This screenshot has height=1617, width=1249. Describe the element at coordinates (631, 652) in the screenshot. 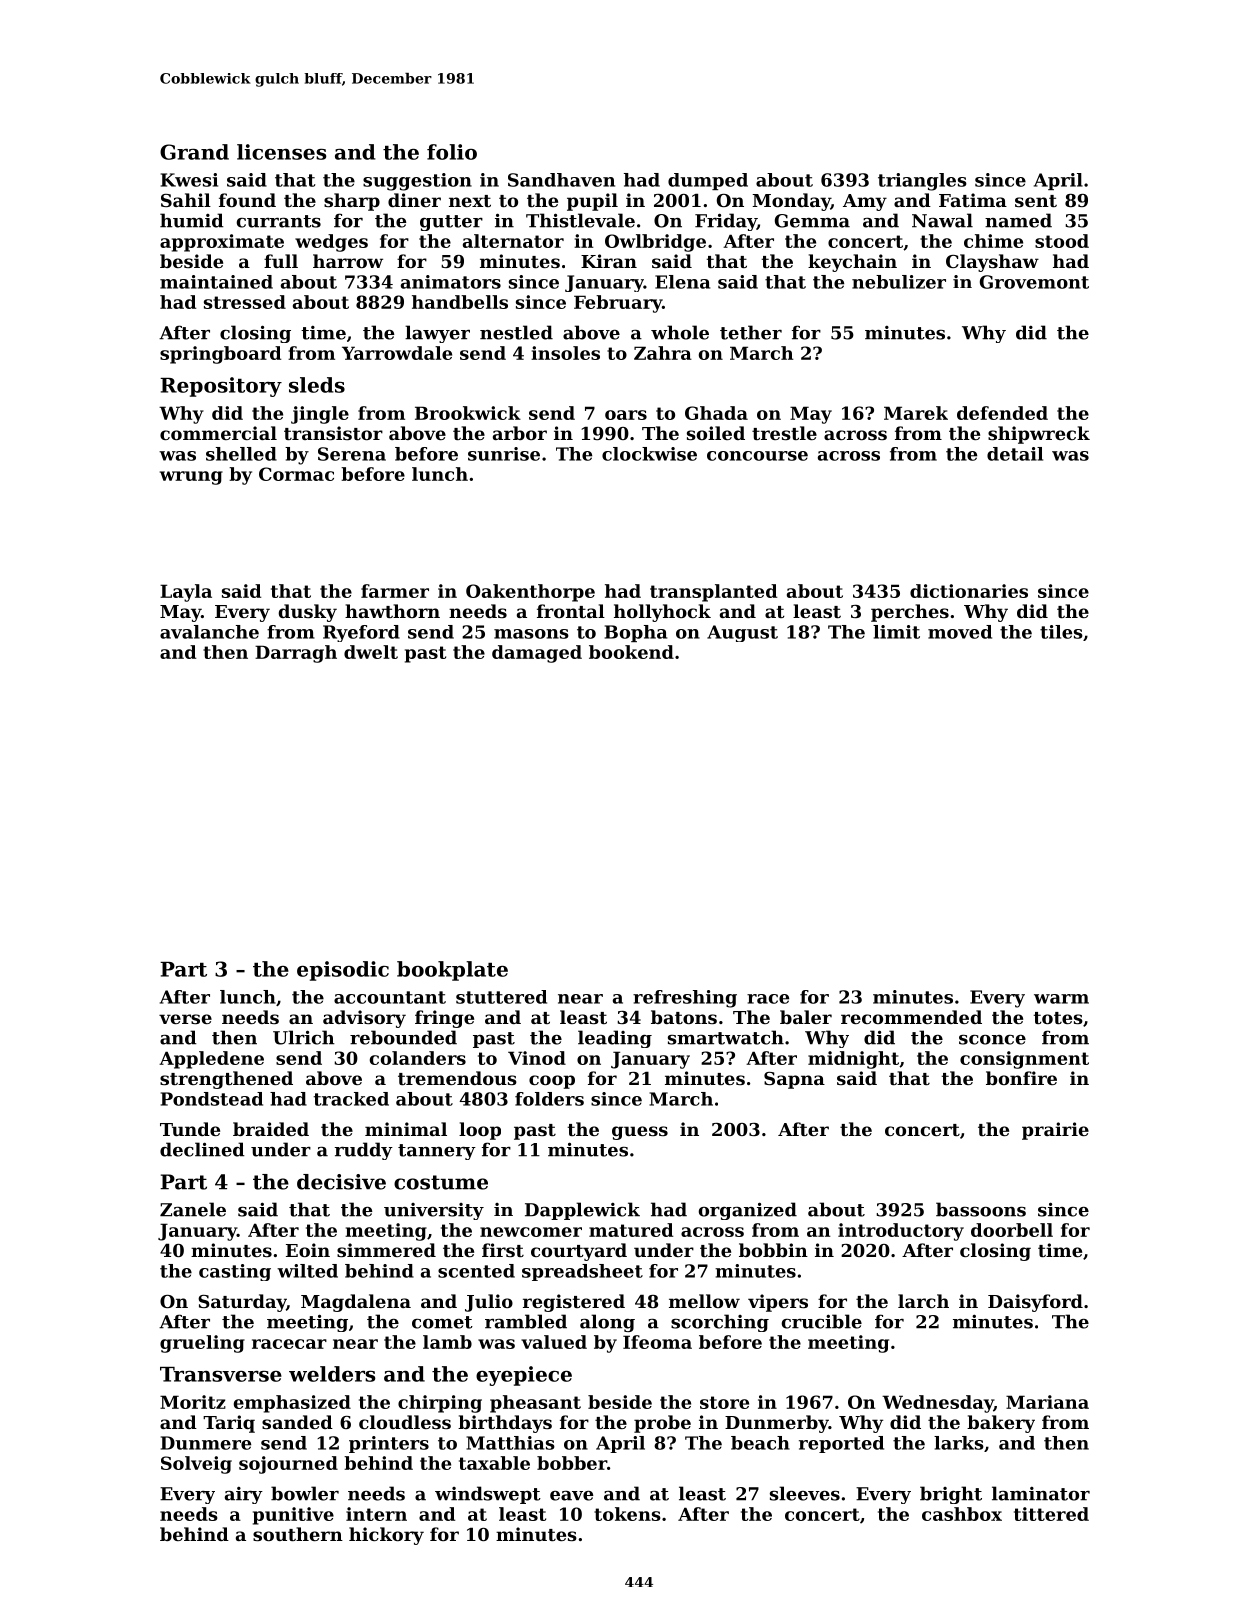

I see `bookend` at that location.
